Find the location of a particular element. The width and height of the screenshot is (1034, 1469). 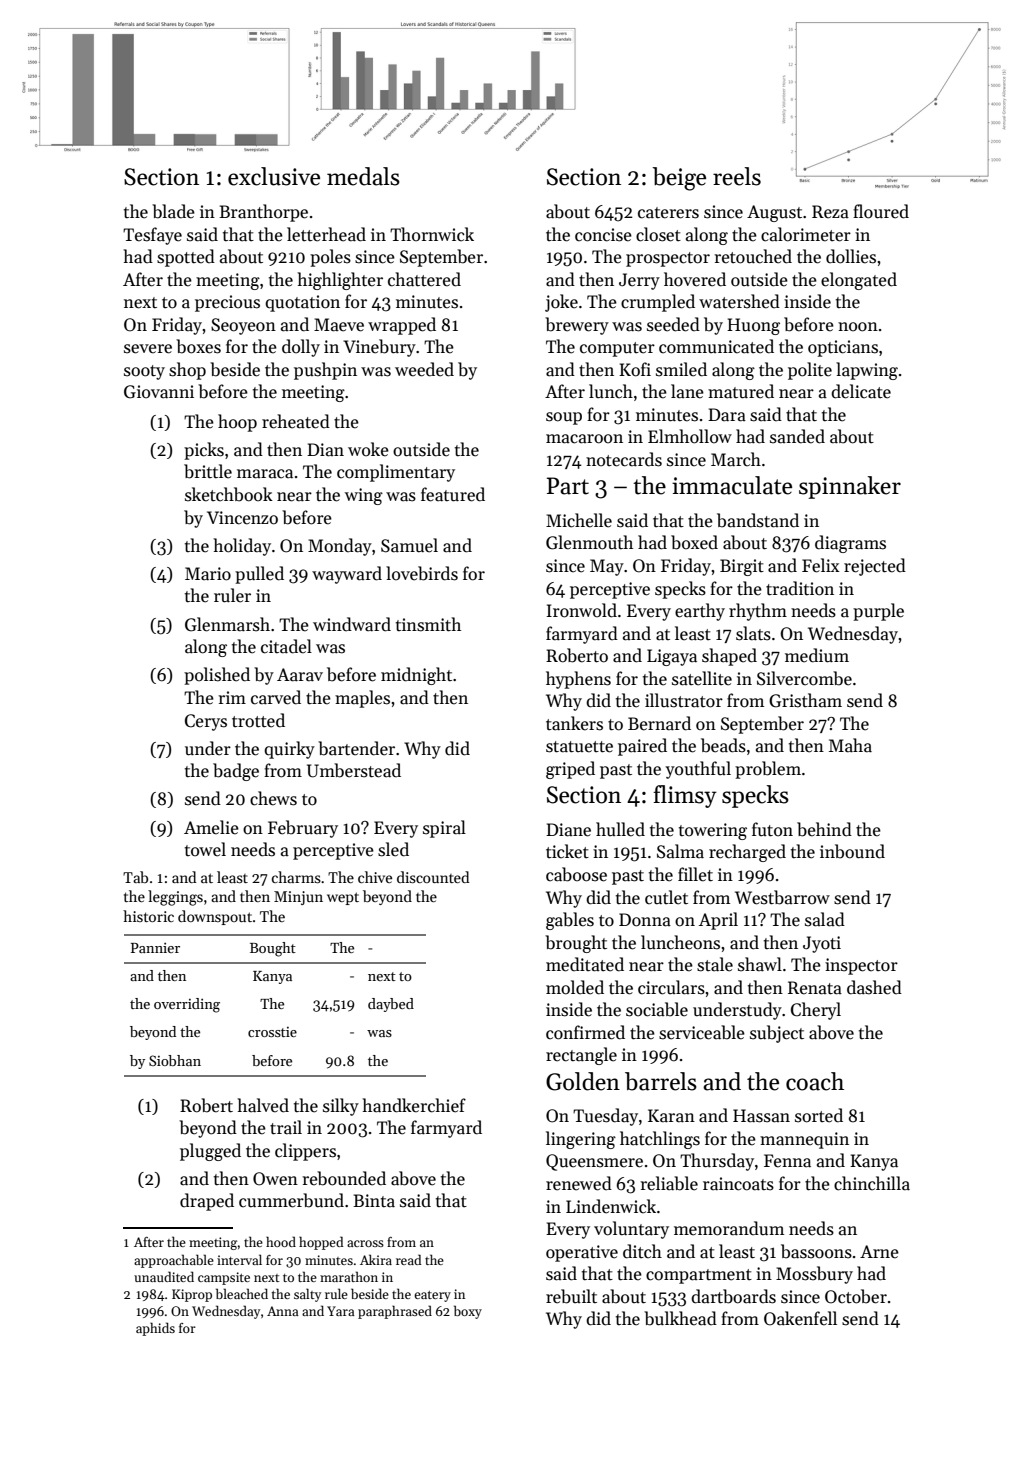

hyphens is located at coordinates (578, 680).
